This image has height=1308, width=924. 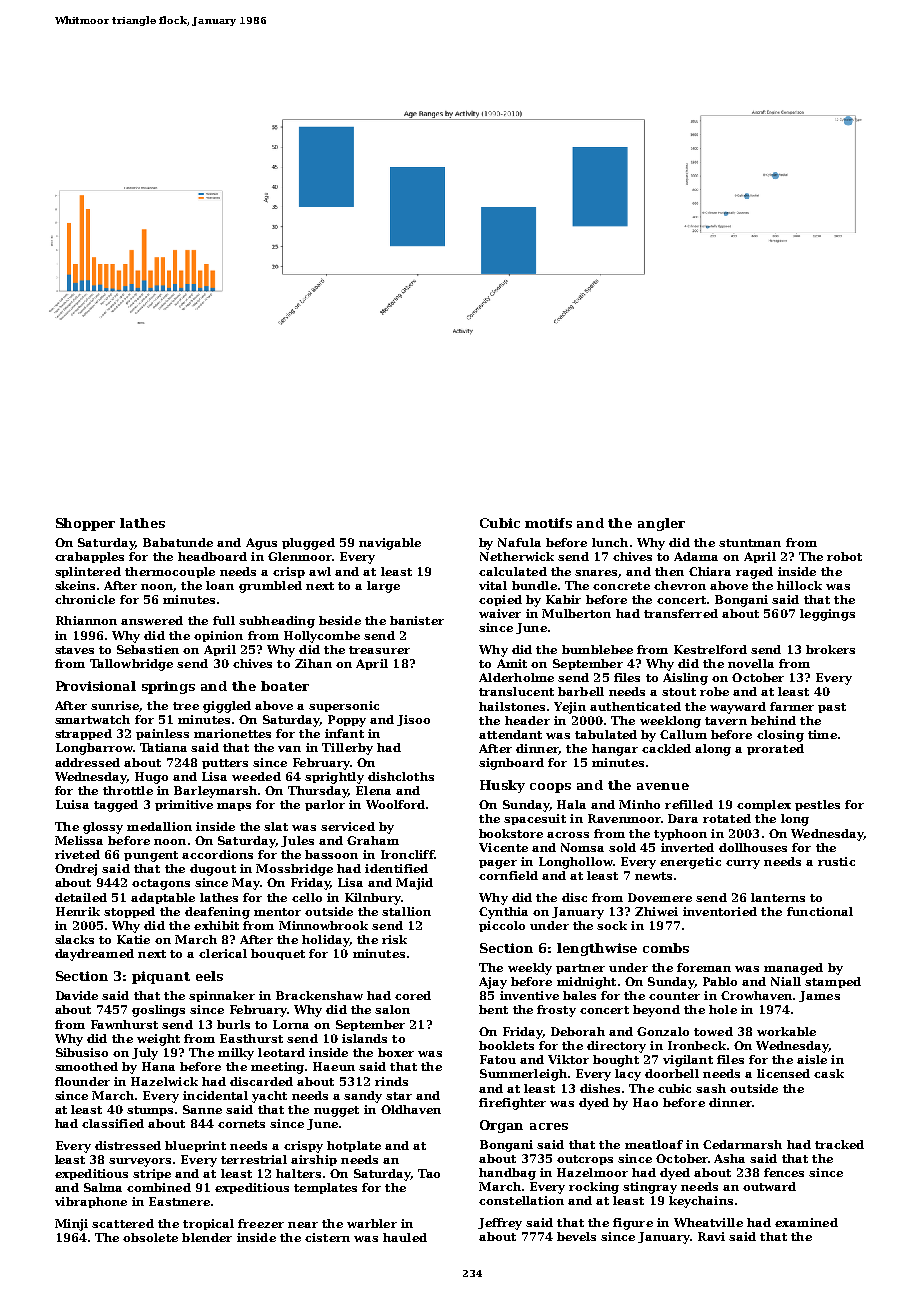 What do you see at coordinates (650, 1188) in the image?
I see `stingray` at bounding box center [650, 1188].
